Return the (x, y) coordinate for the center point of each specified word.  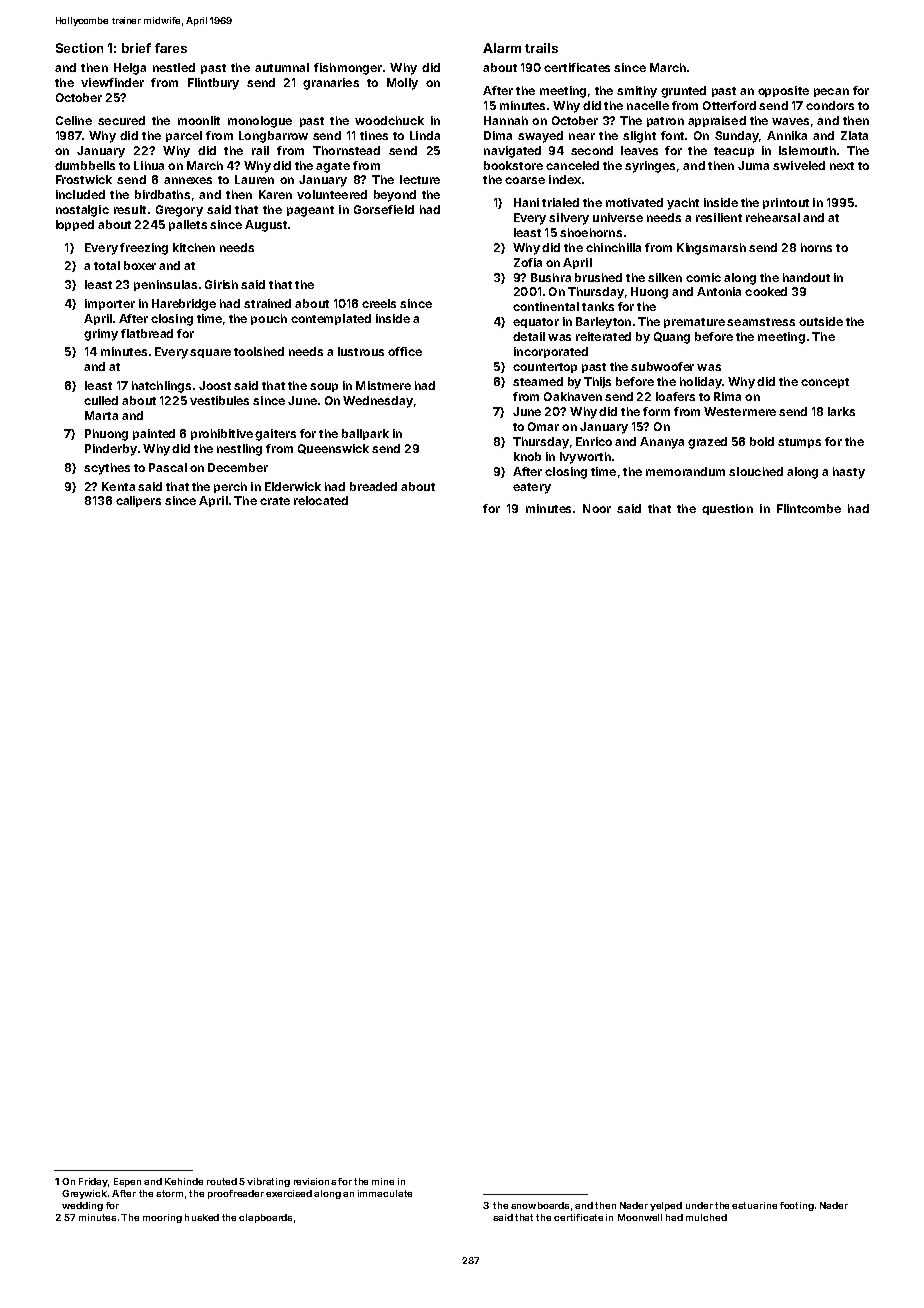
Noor (597, 508)
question (727, 509)
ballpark (365, 434)
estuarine (754, 1205)
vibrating (268, 1182)
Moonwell (640, 1217)
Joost (215, 385)
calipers (138, 501)
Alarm (502, 48)
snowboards (540, 1205)
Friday (93, 1182)
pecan (831, 92)
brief (136, 48)
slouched (756, 471)
